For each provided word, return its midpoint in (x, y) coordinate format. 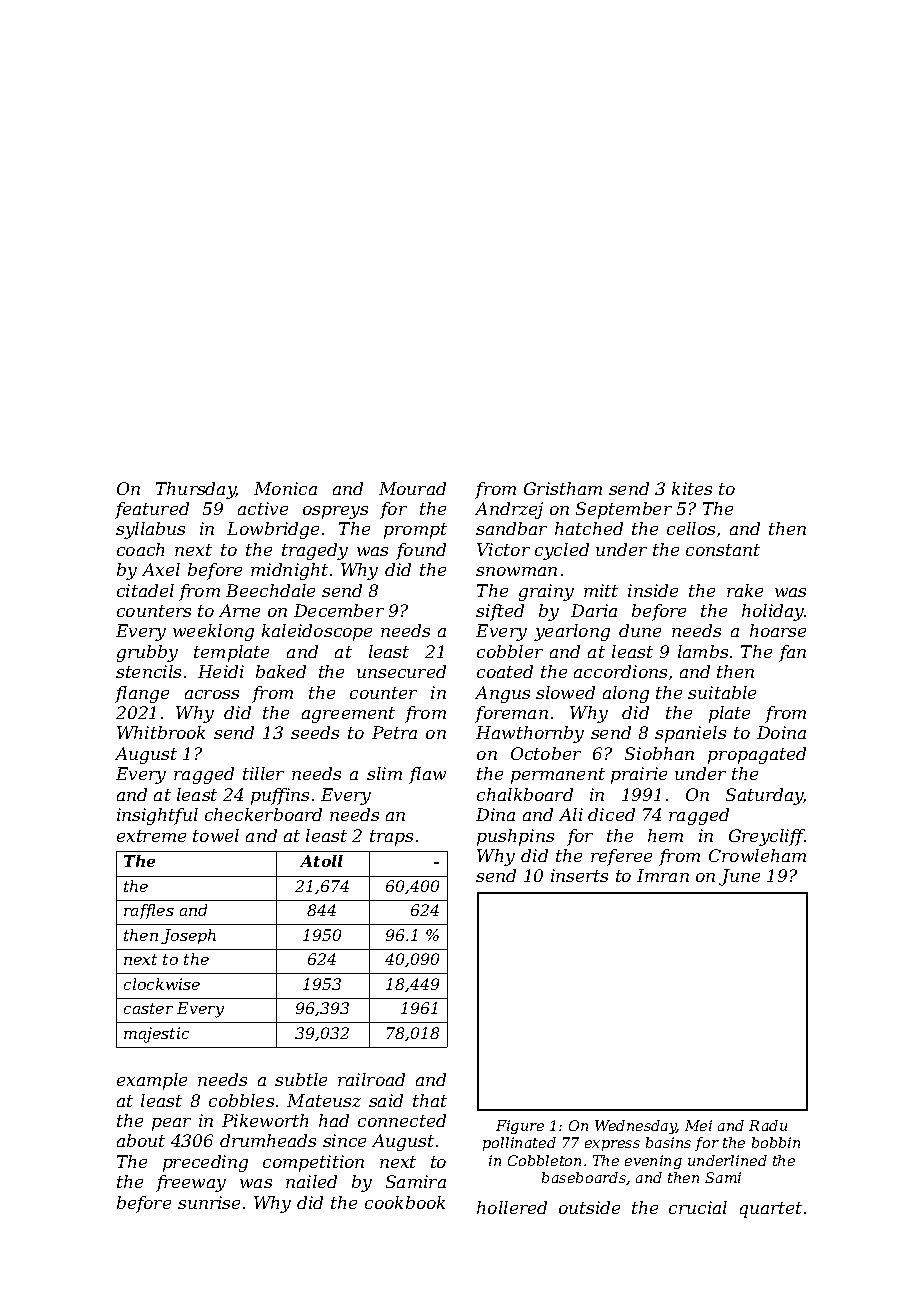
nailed (311, 1181)
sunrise (209, 1202)
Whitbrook (161, 732)
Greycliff (767, 837)
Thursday (196, 490)
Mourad (412, 488)
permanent (558, 776)
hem (665, 835)
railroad (371, 1079)
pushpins (515, 837)
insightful (157, 816)
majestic (156, 1035)
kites (692, 488)
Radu (768, 1125)
